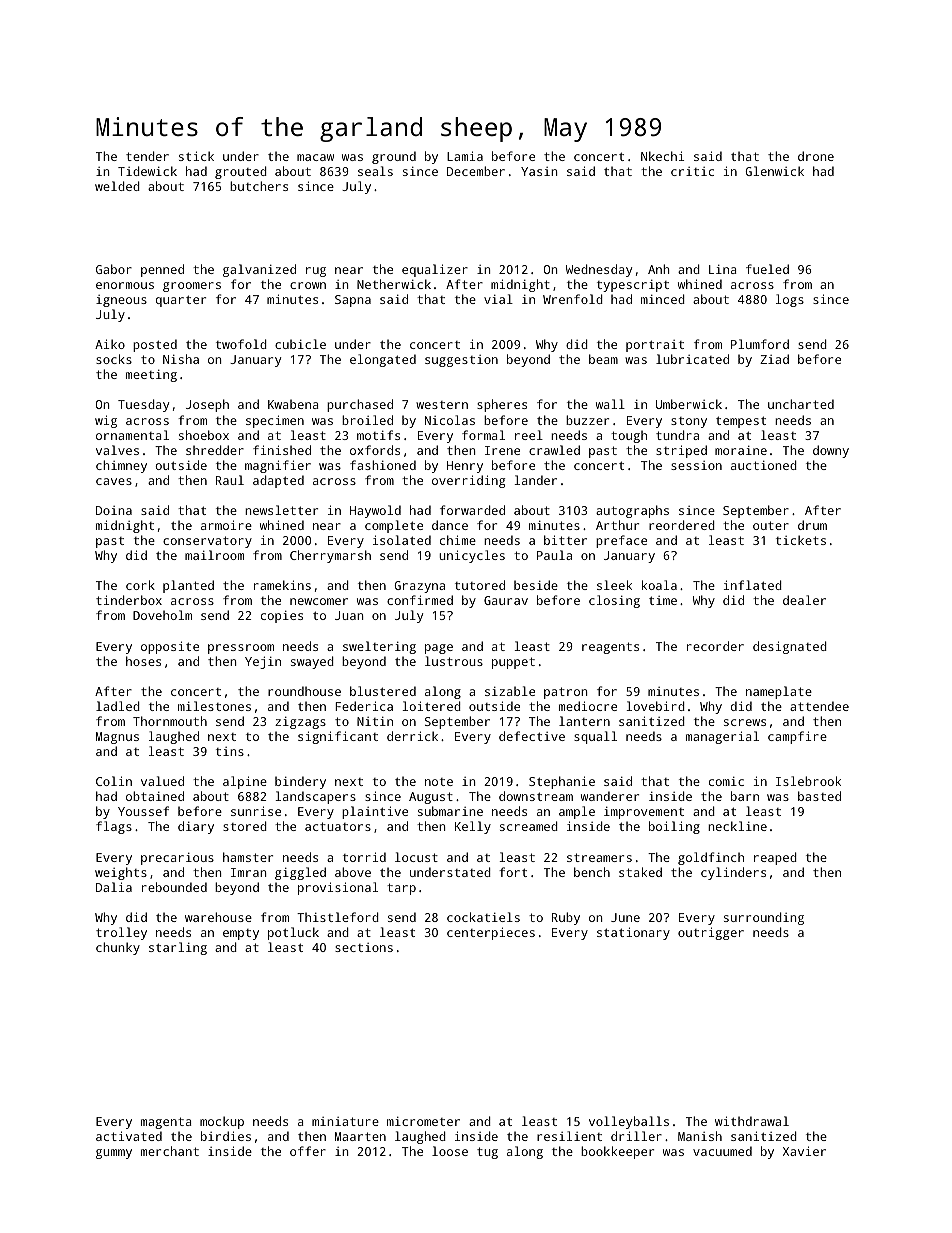  Describe the element at coordinates (435, 270) in the screenshot. I see `equalizer` at that location.
